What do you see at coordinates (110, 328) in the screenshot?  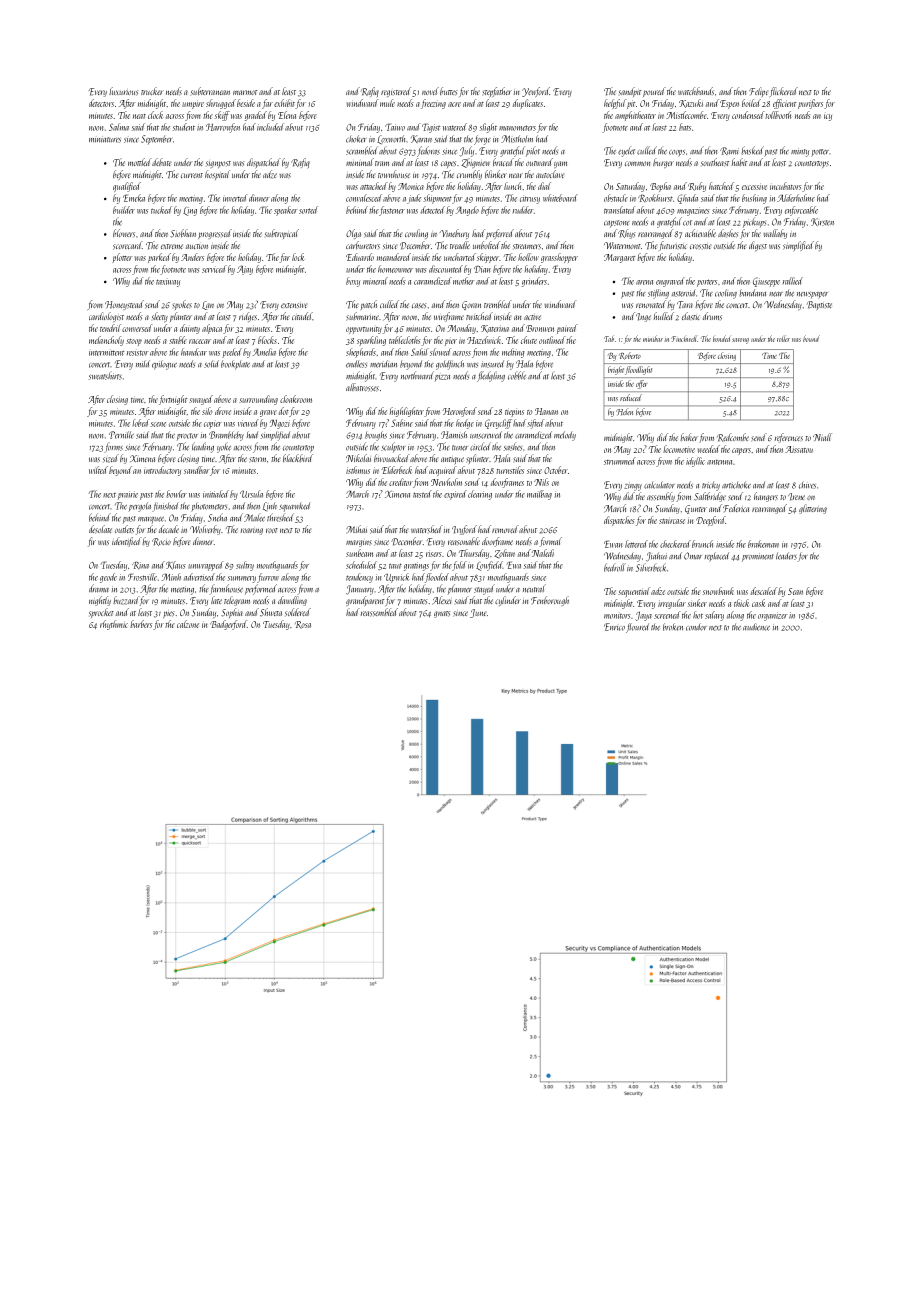 I see `tendril` at bounding box center [110, 328].
